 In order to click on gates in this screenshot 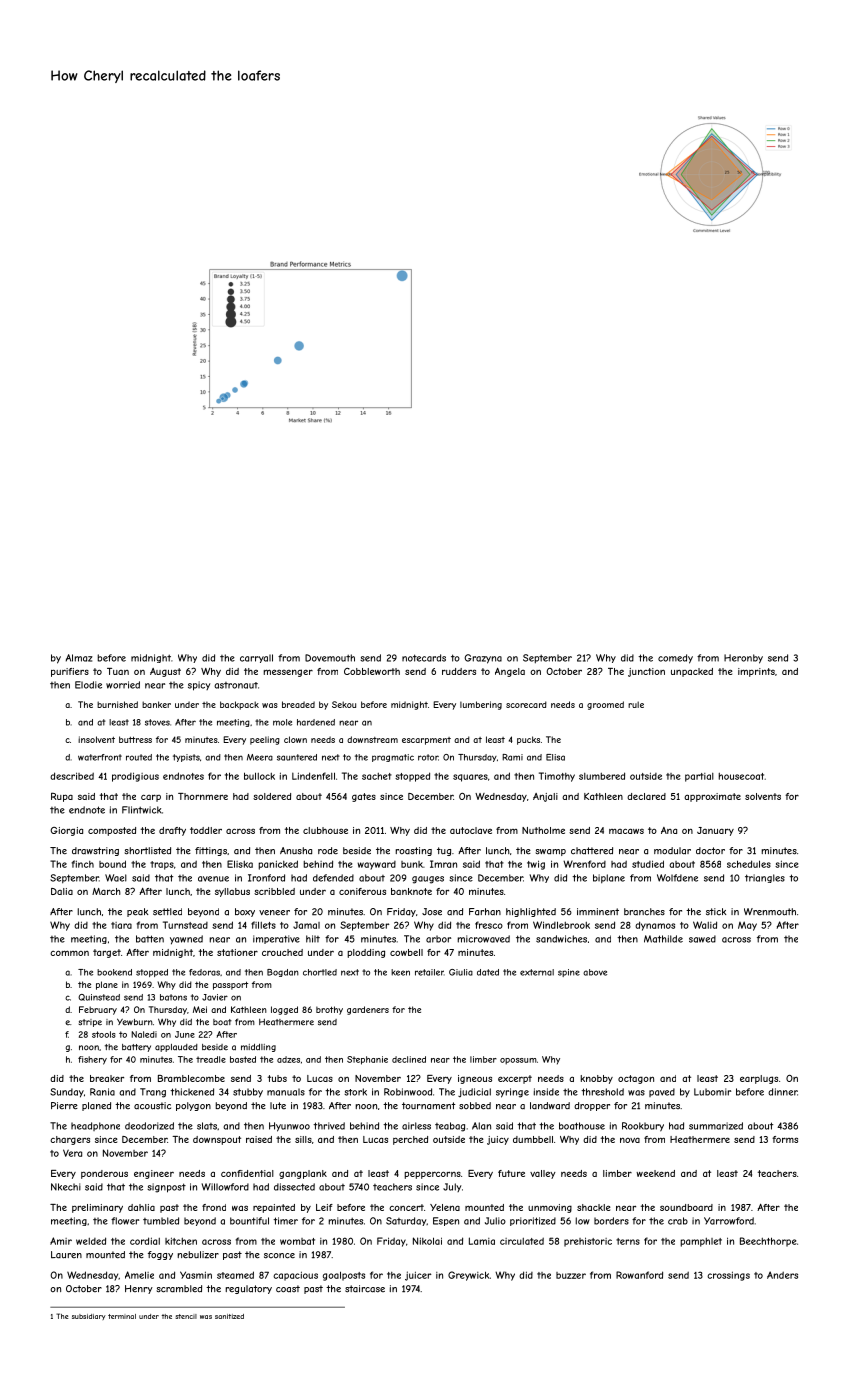, I will do `click(364, 797)`.
